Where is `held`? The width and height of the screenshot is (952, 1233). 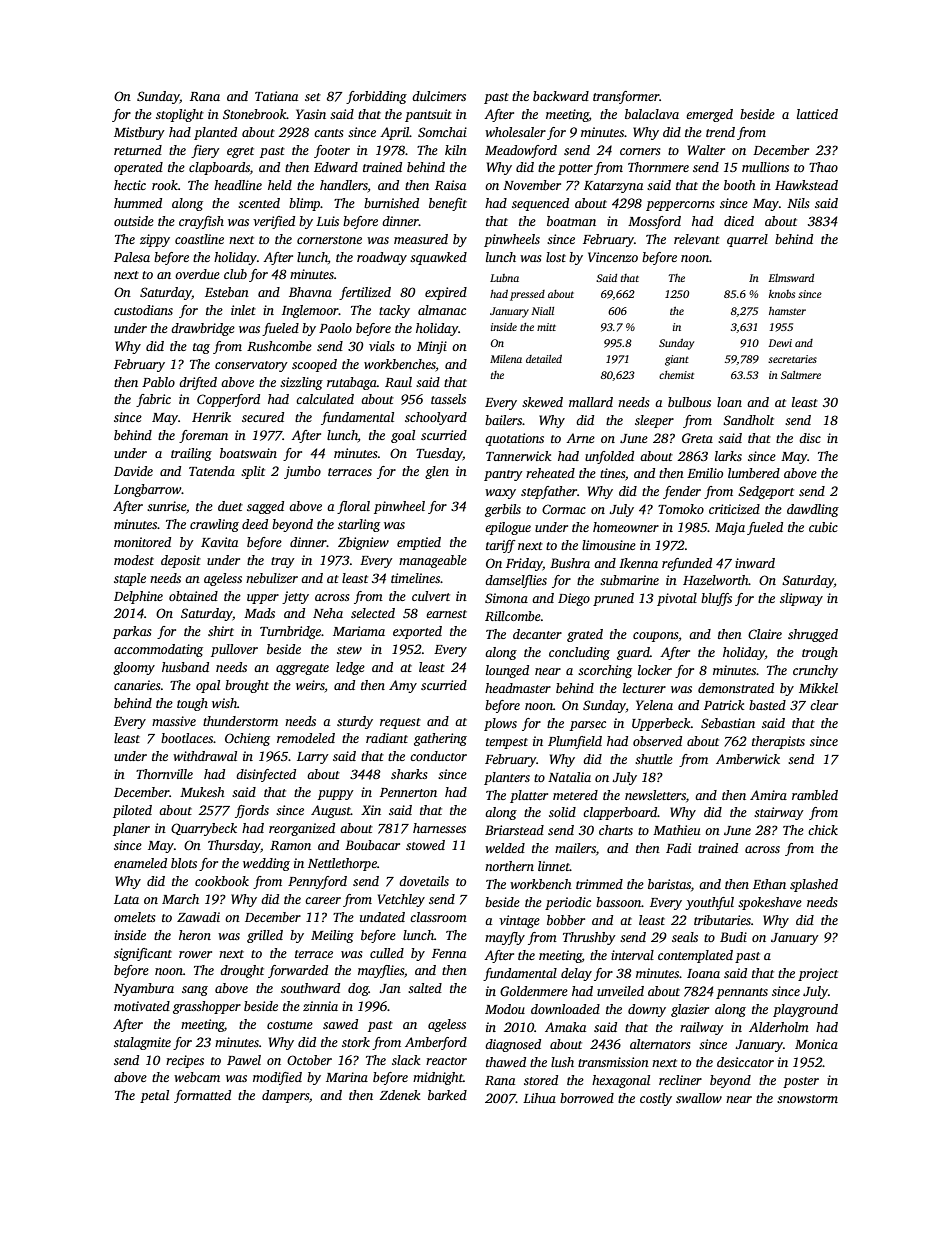
held is located at coordinates (280, 185).
